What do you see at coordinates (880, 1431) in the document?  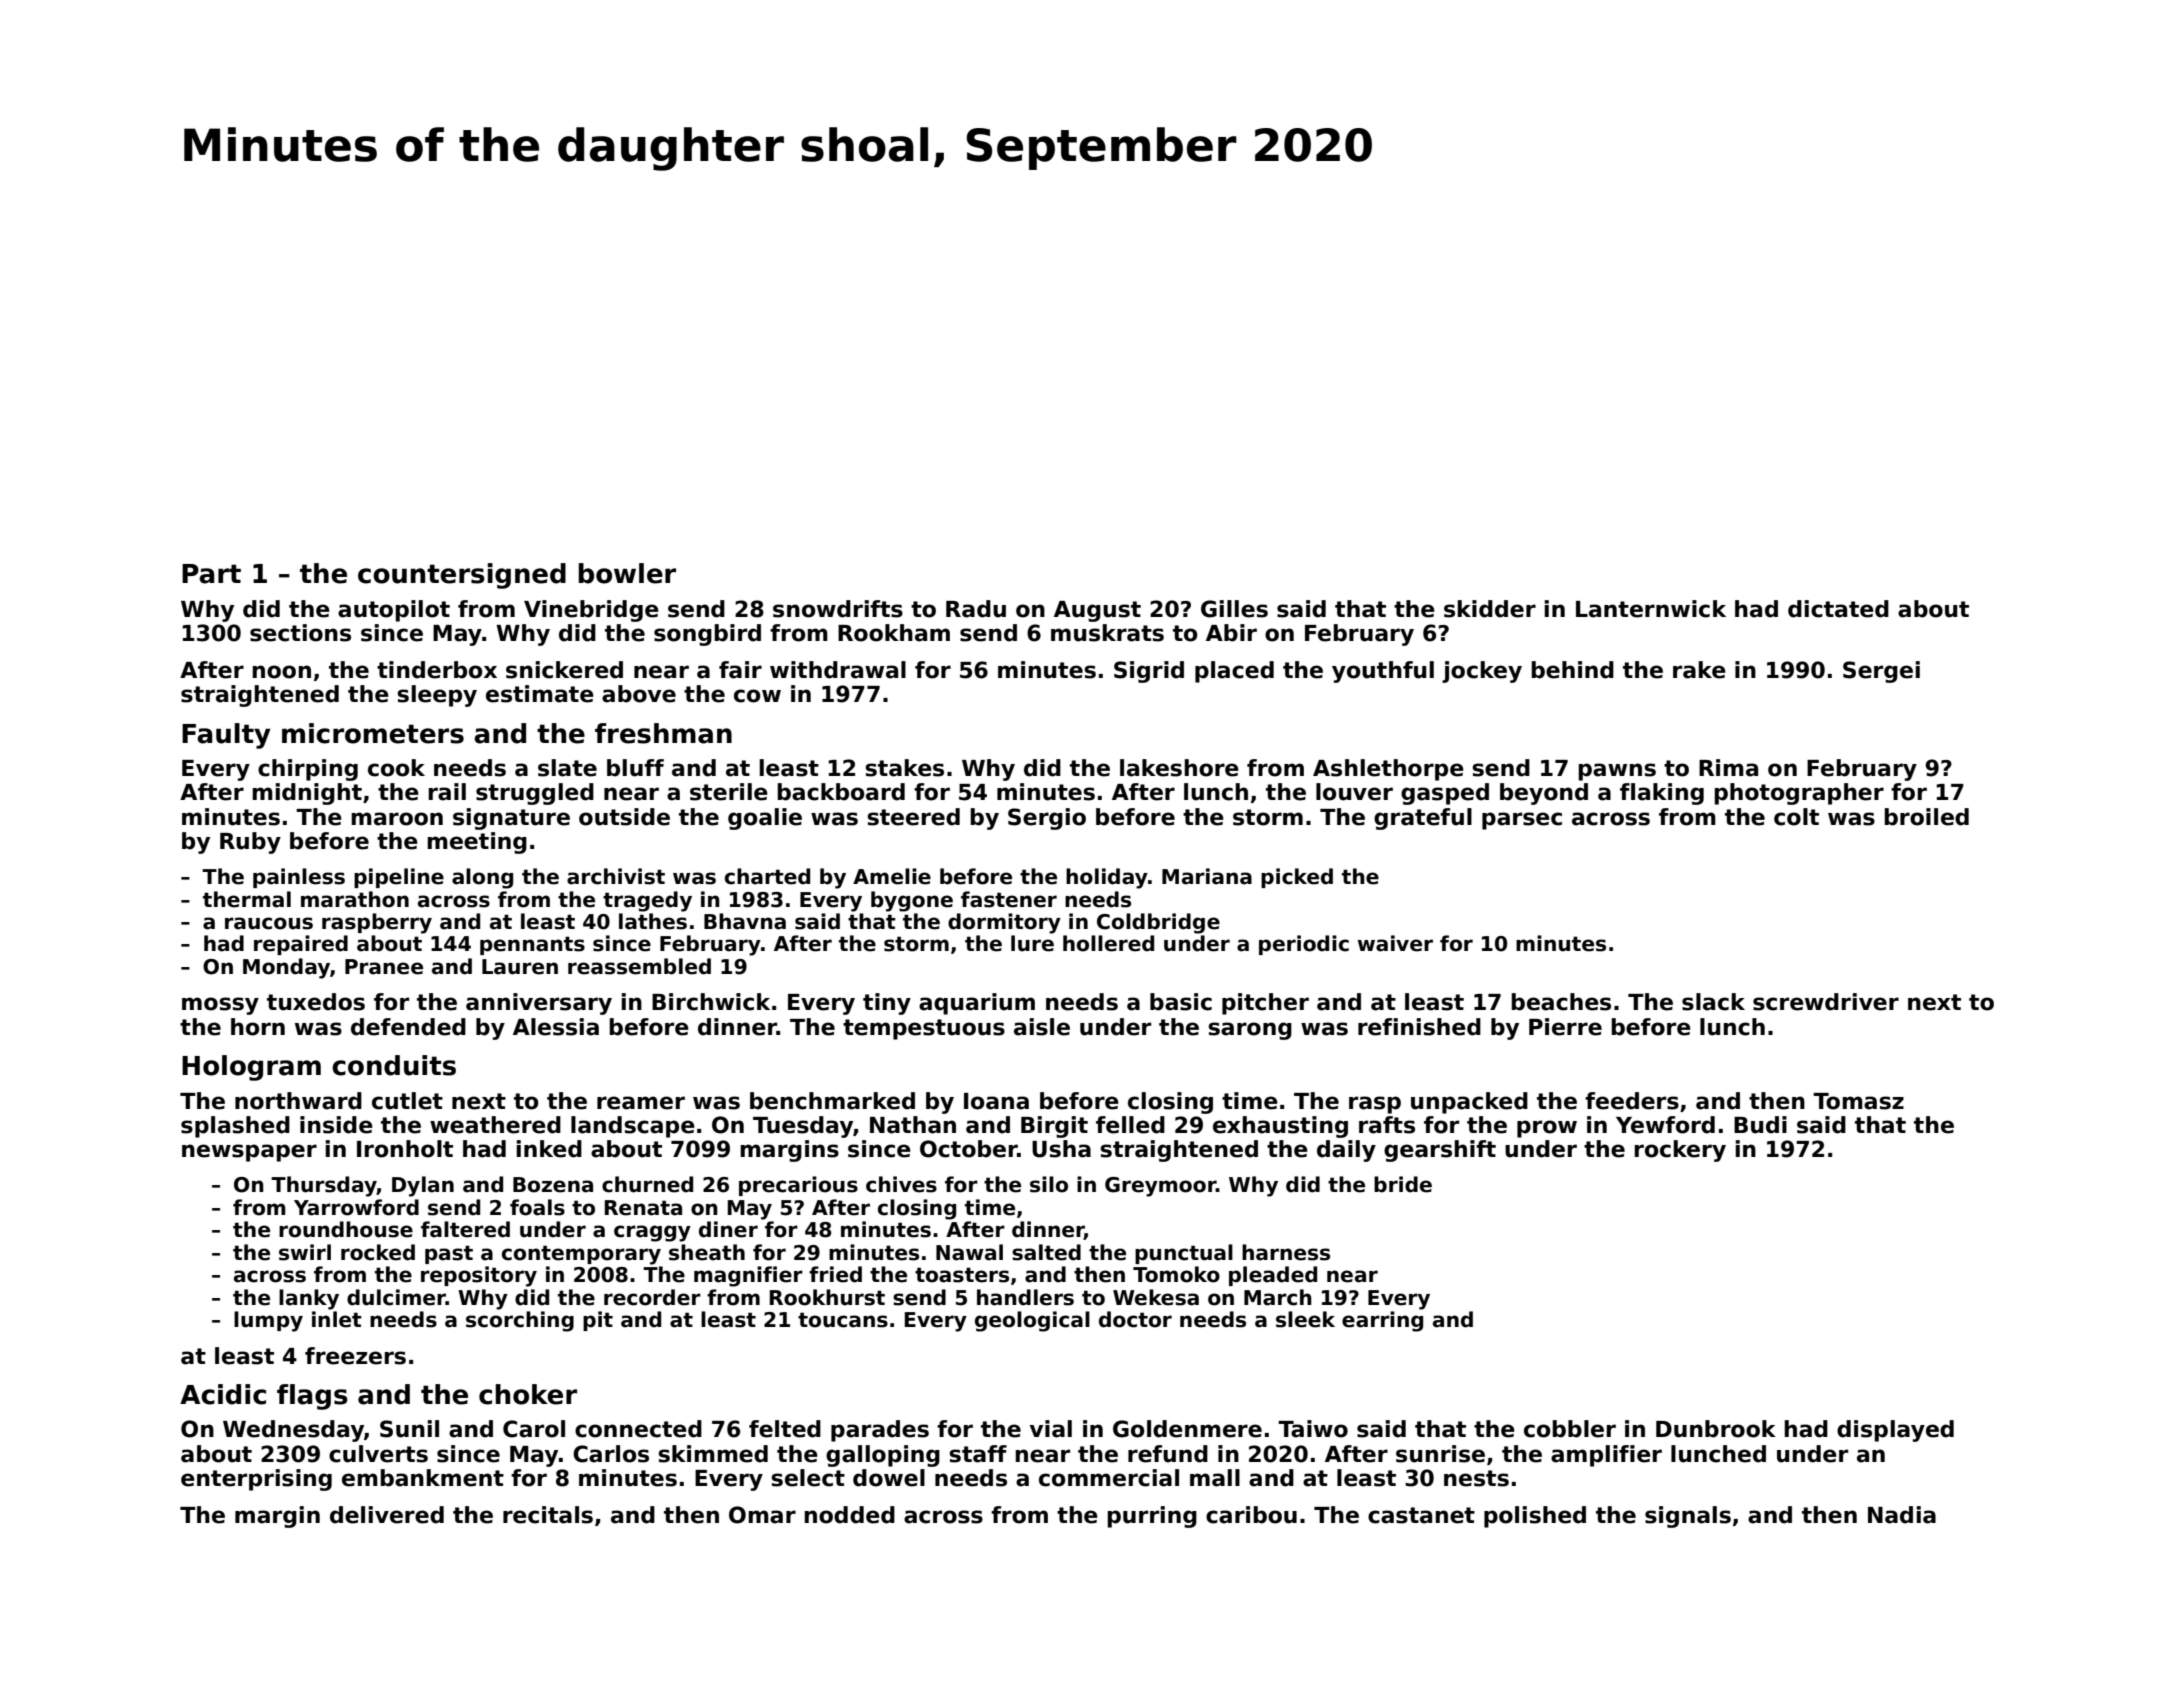 I see `parades` at bounding box center [880, 1431].
